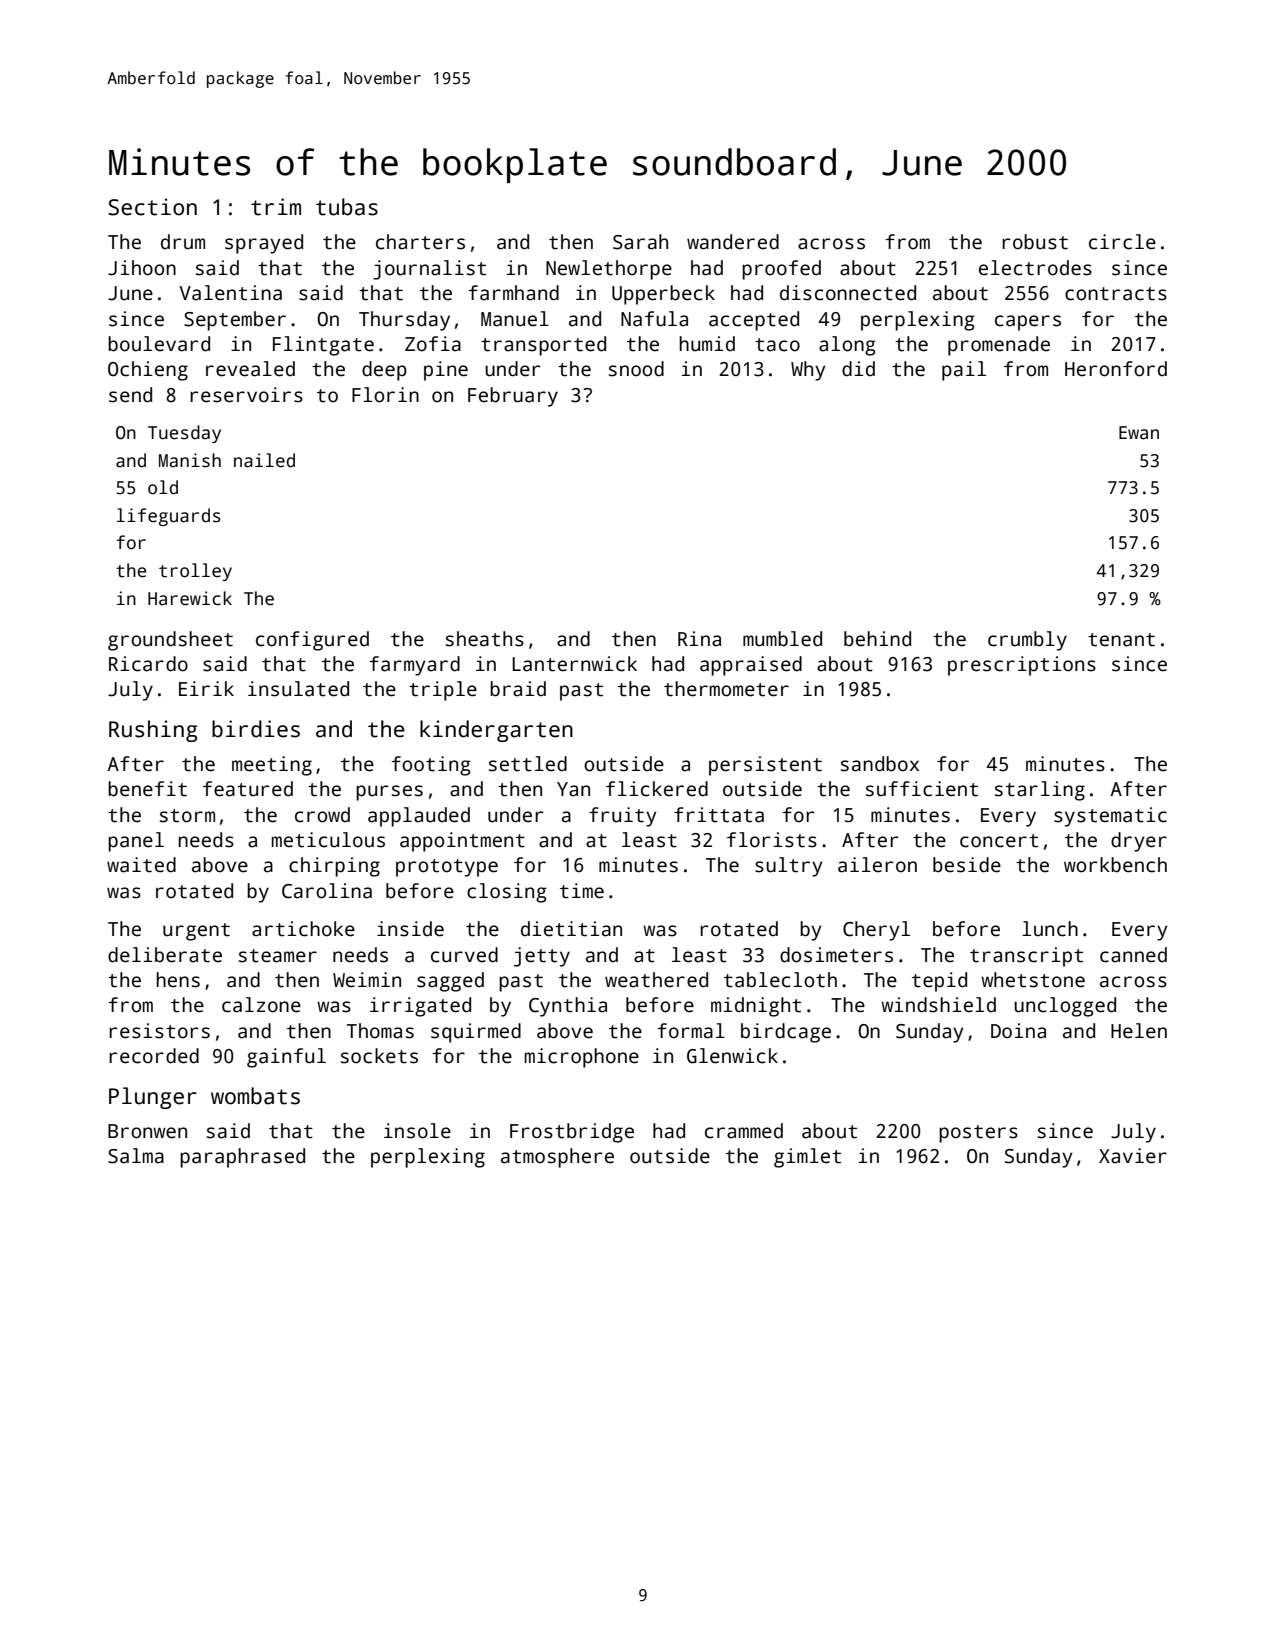 This screenshot has height=1651, width=1276. What do you see at coordinates (557, 1158) in the screenshot?
I see `atmosphere` at bounding box center [557, 1158].
